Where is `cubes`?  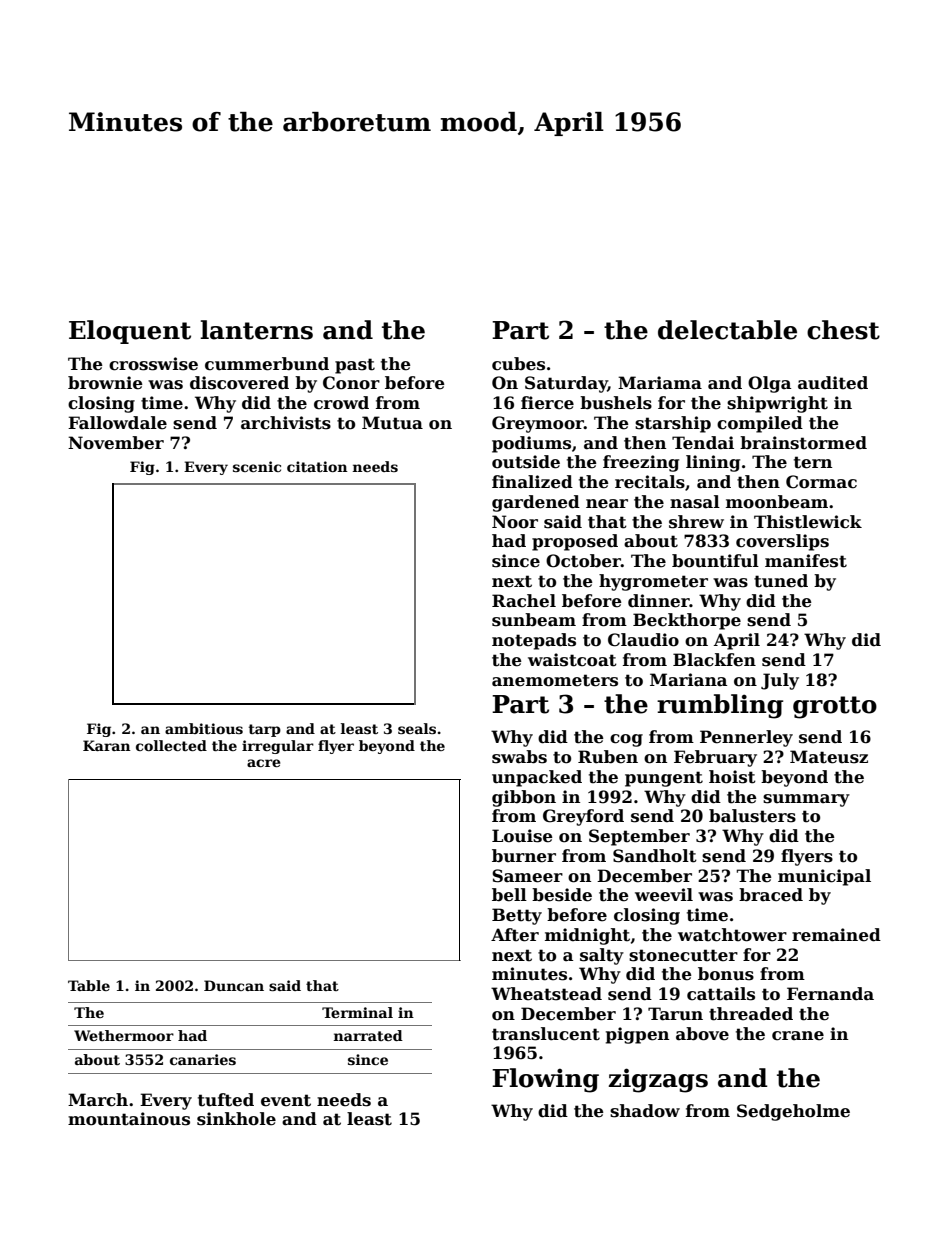
cubes is located at coordinates (518, 364).
